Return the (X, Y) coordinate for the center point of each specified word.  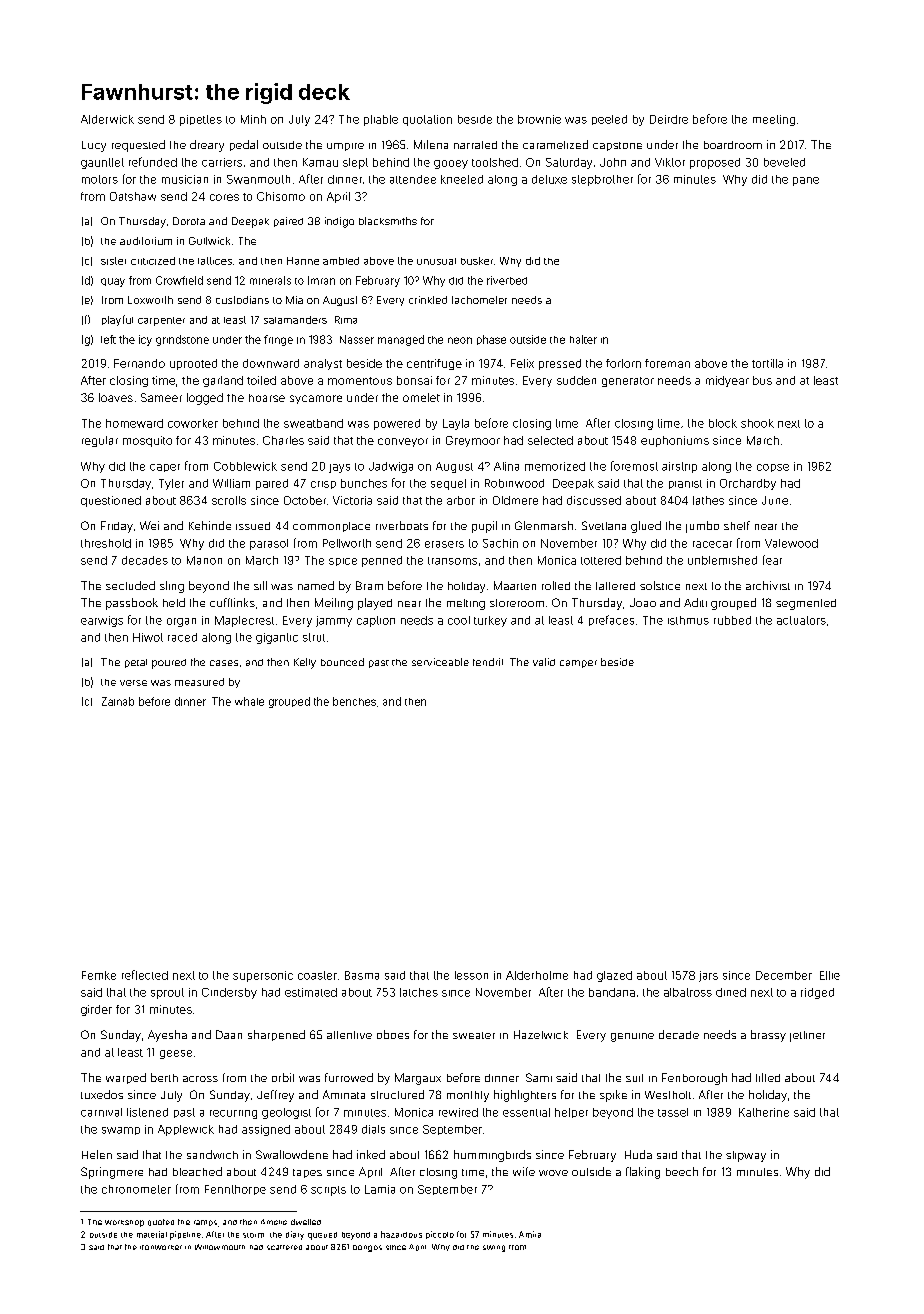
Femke (99, 975)
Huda (638, 1154)
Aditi (695, 602)
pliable (381, 120)
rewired (458, 1112)
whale (249, 701)
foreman (667, 363)
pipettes (201, 120)
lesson (471, 975)
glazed (614, 976)
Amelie (274, 1222)
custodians (242, 300)
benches (354, 701)
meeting (774, 120)
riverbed (507, 280)
